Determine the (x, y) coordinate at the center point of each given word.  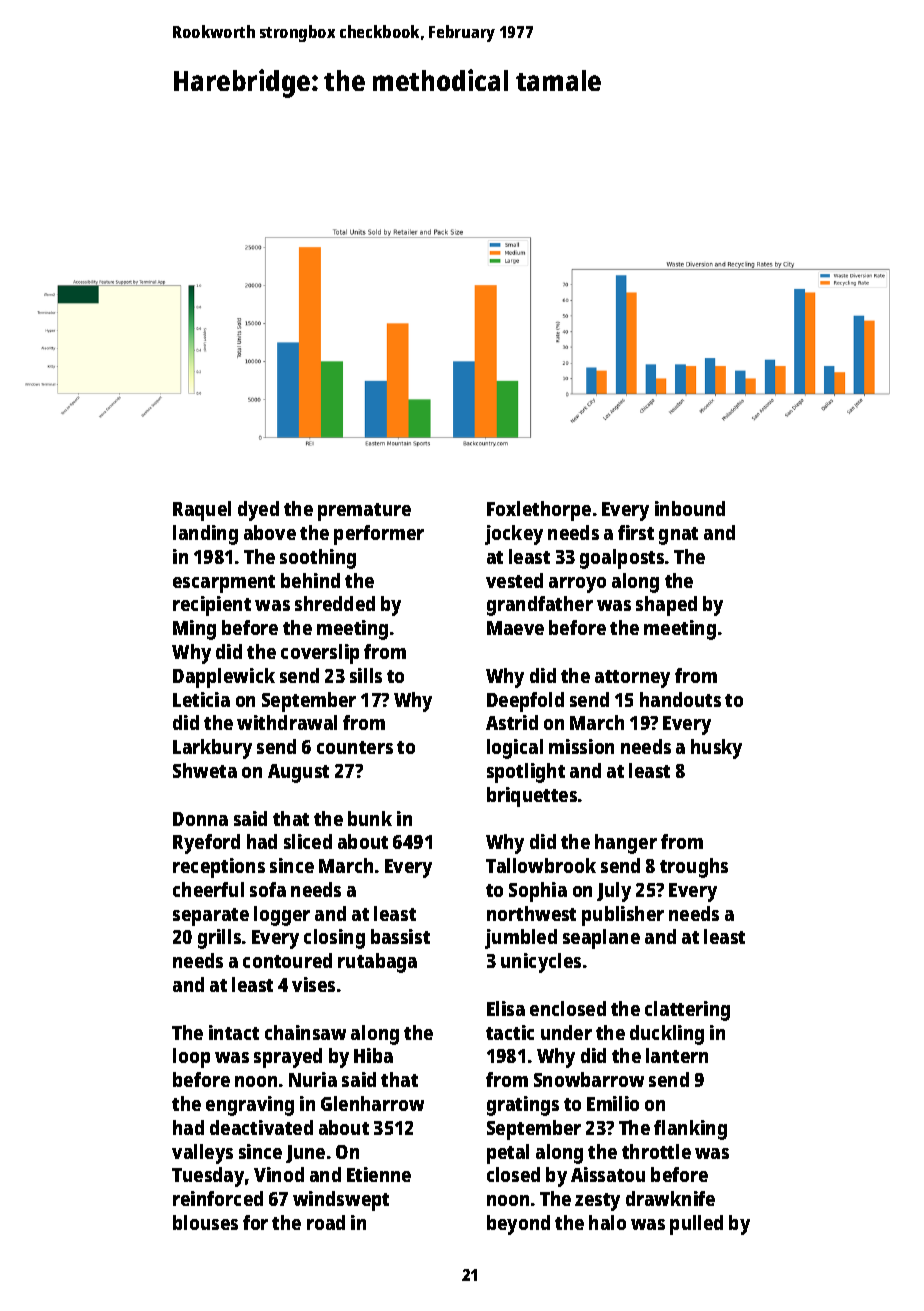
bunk (370, 818)
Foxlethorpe (539, 511)
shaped (666, 606)
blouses (205, 1222)
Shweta (205, 770)
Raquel (202, 511)
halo (607, 1222)
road (326, 1222)
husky (716, 749)
